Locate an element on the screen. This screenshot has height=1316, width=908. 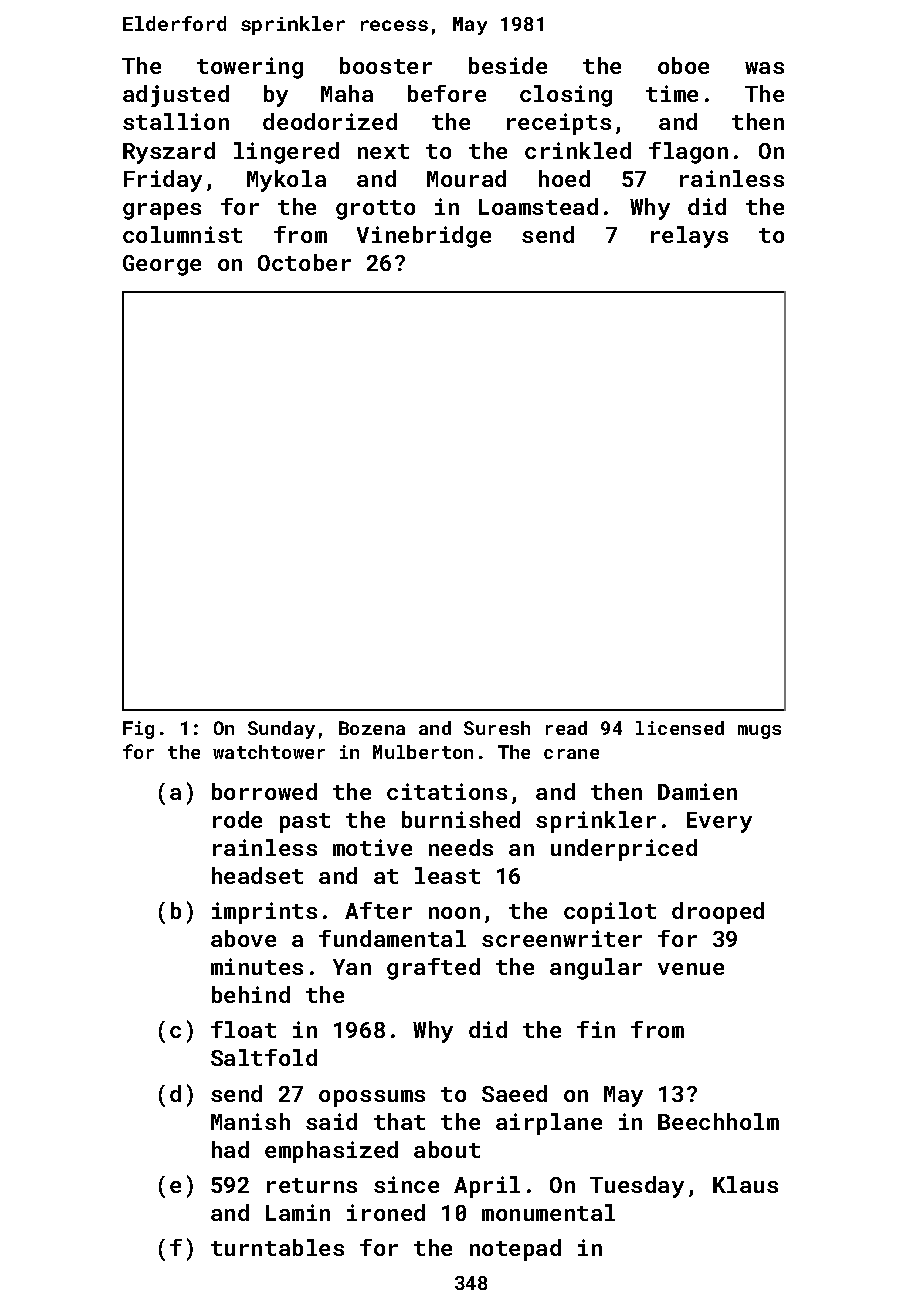
Klaus is located at coordinates (745, 1184).
